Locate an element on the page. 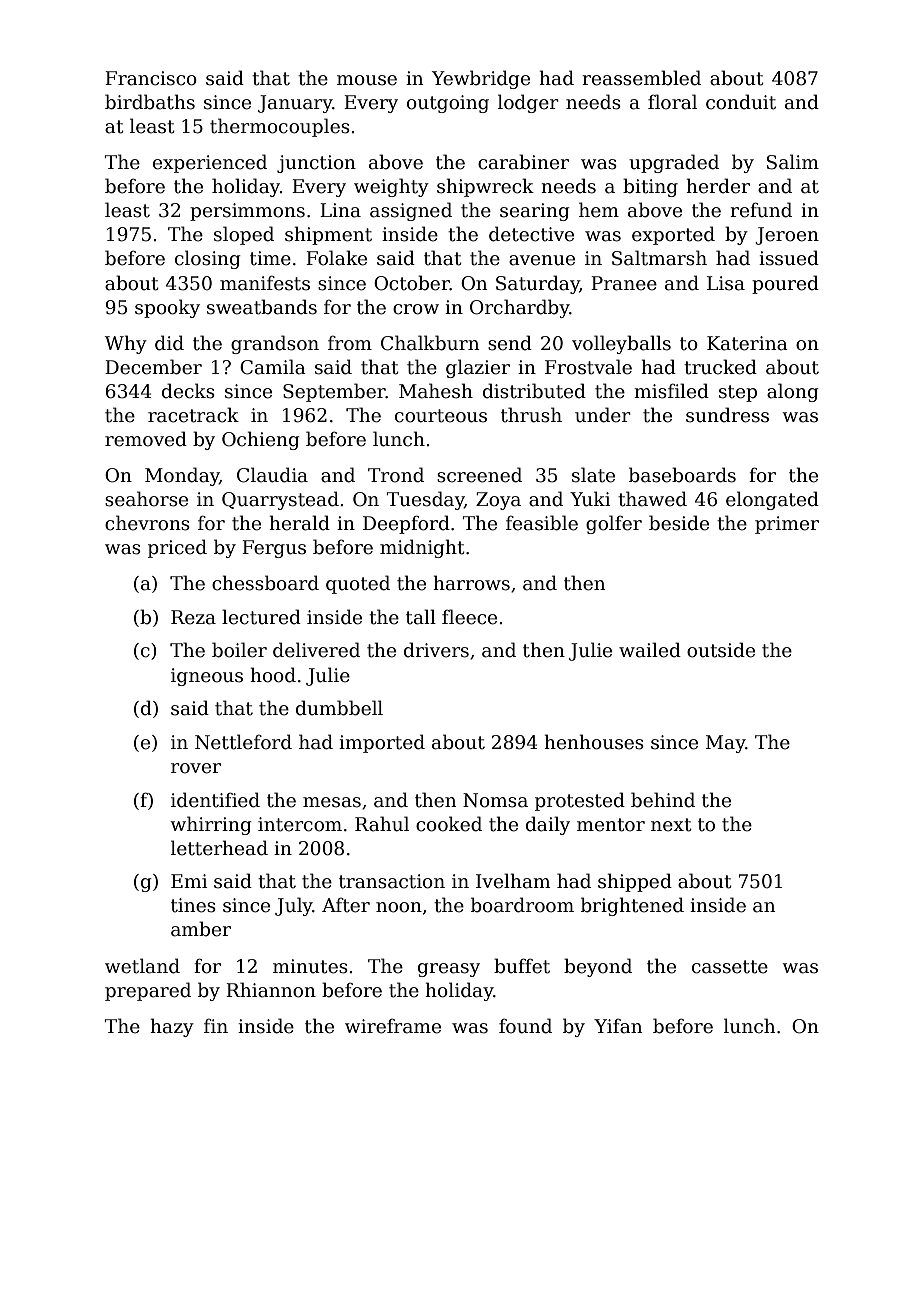  searing is located at coordinates (535, 212).
